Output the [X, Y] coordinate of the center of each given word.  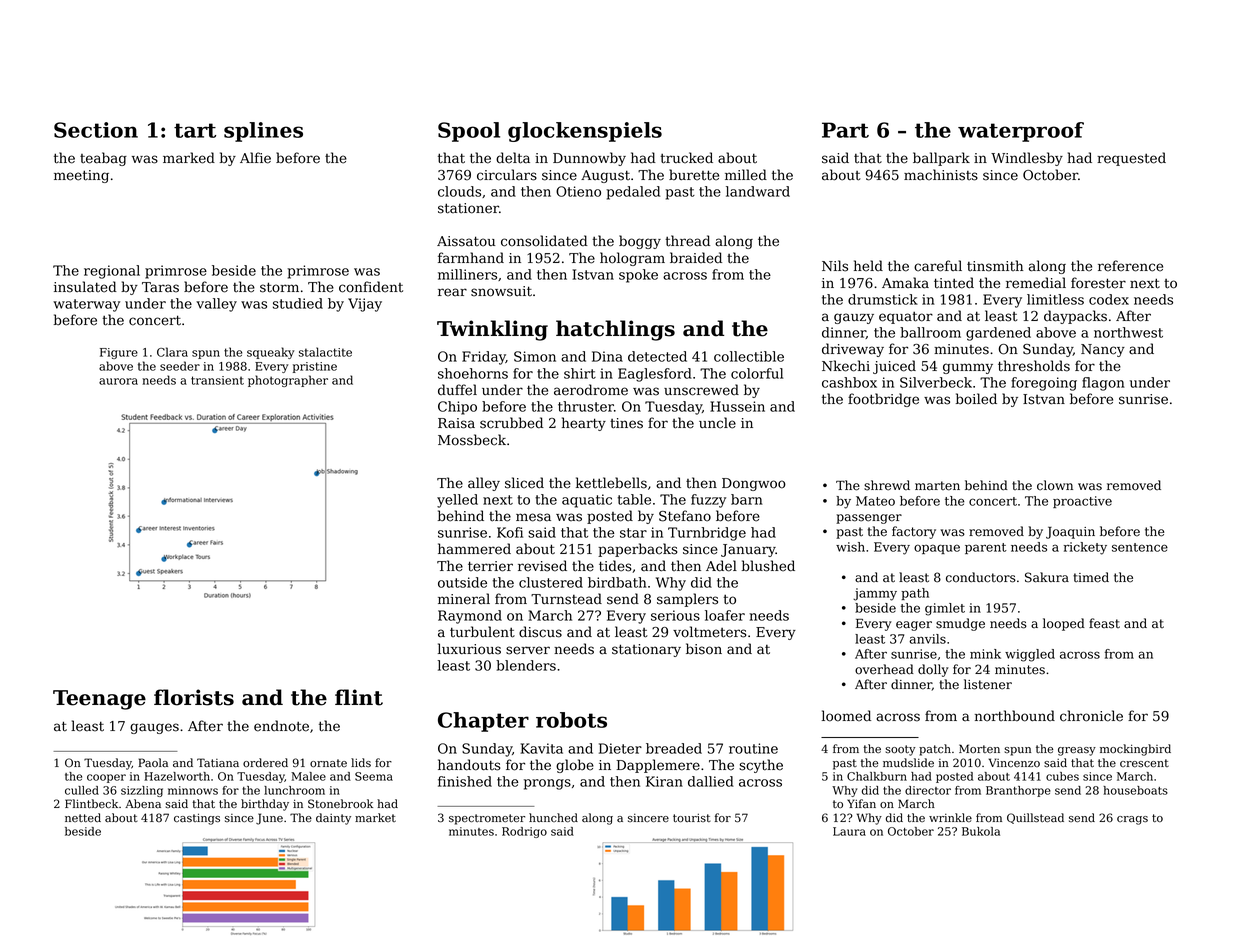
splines [263, 132]
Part [845, 130]
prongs [547, 784]
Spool [469, 132]
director [928, 790]
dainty [333, 819]
